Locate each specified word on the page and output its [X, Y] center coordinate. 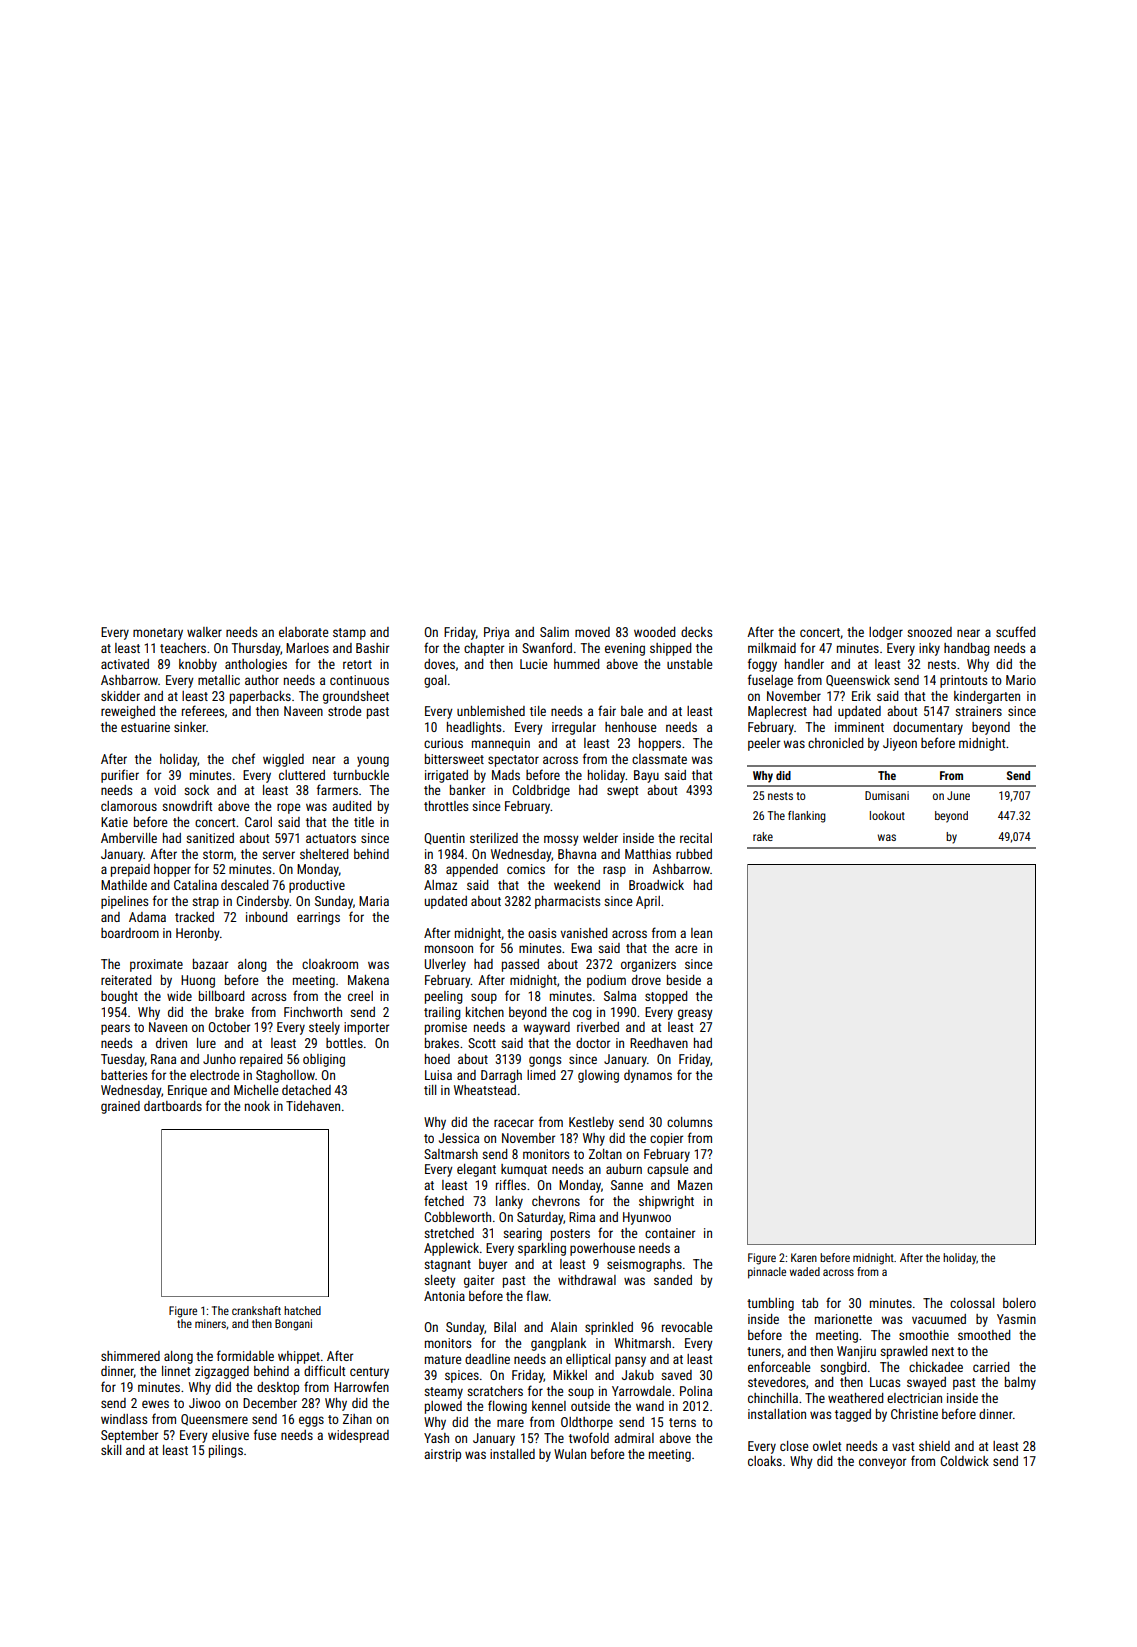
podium [606, 981]
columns [689, 1122]
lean [701, 933]
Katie [114, 822]
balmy [1020, 1383]
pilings [226, 1451]
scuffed [1016, 631]
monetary [158, 634]
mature [443, 1359]
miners [210, 1323]
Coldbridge [541, 791]
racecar [514, 1123]
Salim [554, 632]
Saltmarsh [451, 1154]
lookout [887, 815]
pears [115, 1029]
